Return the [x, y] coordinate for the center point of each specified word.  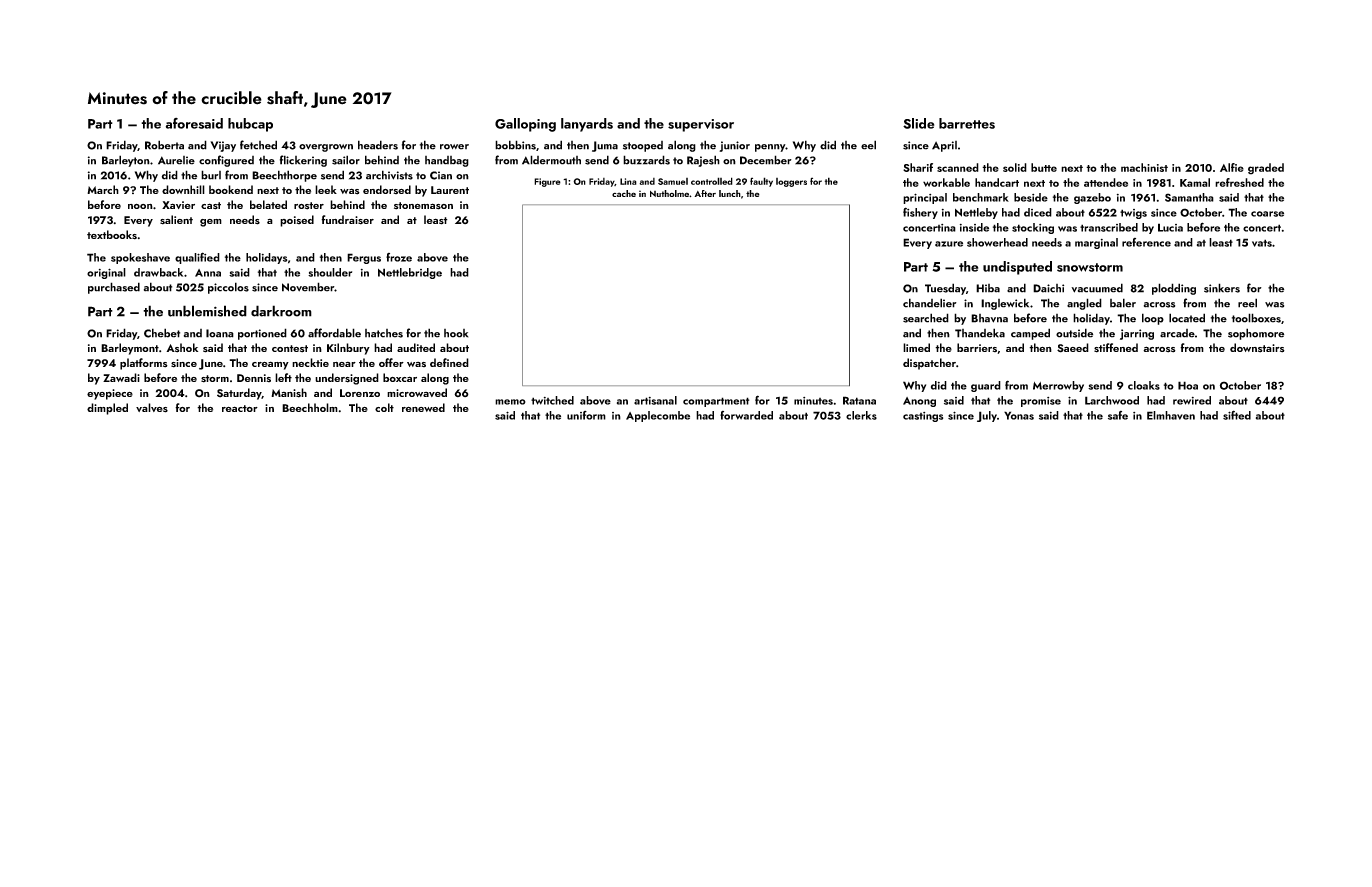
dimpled [107, 409]
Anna [208, 273]
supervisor [701, 125]
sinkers [1222, 288]
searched [926, 318]
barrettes [967, 123]
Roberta [164, 145]
